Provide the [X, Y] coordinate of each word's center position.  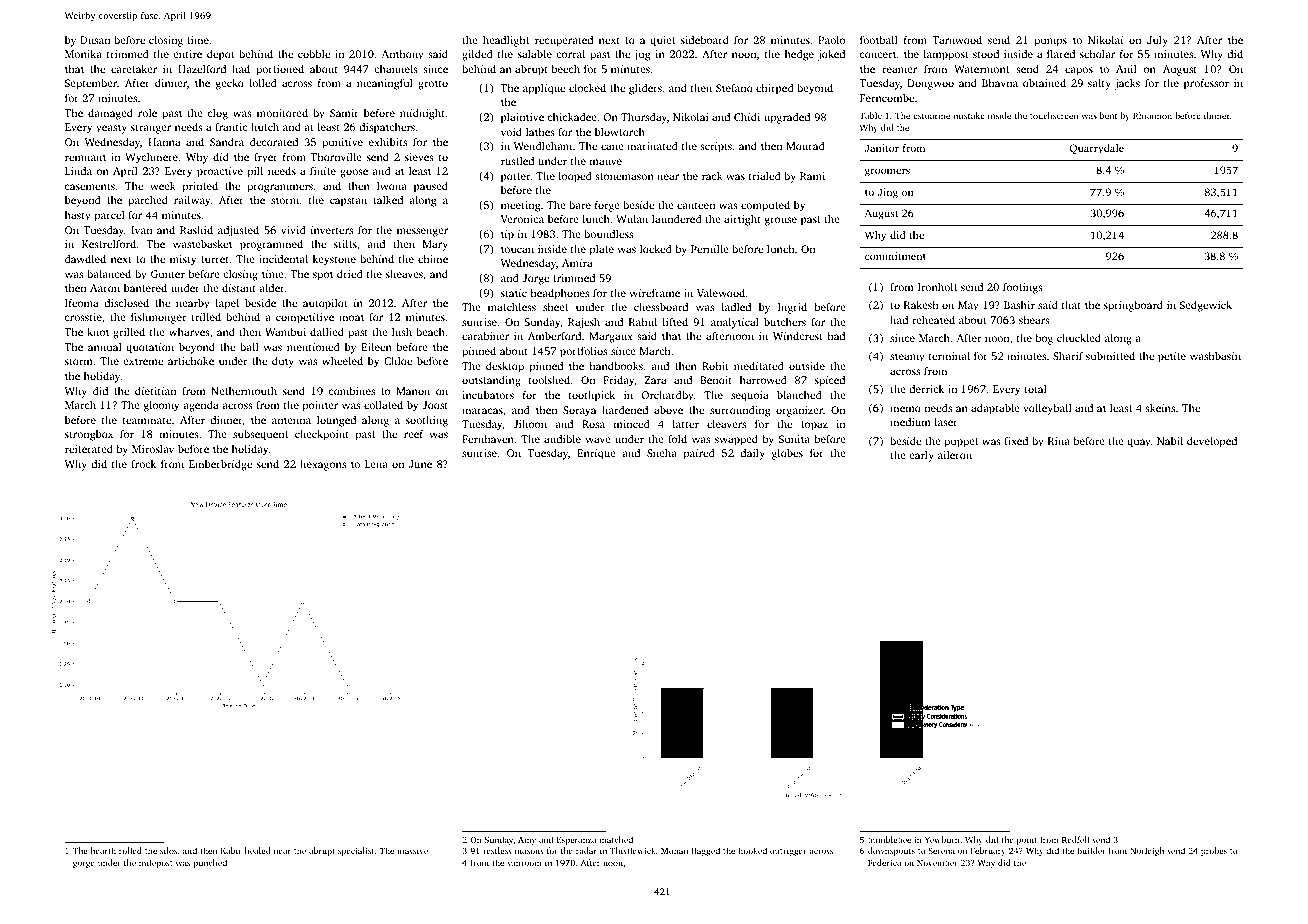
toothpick [592, 396]
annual [105, 347]
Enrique [596, 454]
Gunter [168, 274]
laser [946, 422]
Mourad [805, 146]
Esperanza [576, 841]
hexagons [323, 465]
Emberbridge [220, 465]
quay [1139, 443]
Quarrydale [1096, 149]
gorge [84, 864]
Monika [83, 54]
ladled [736, 307]
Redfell [1075, 839]
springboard [1133, 306]
